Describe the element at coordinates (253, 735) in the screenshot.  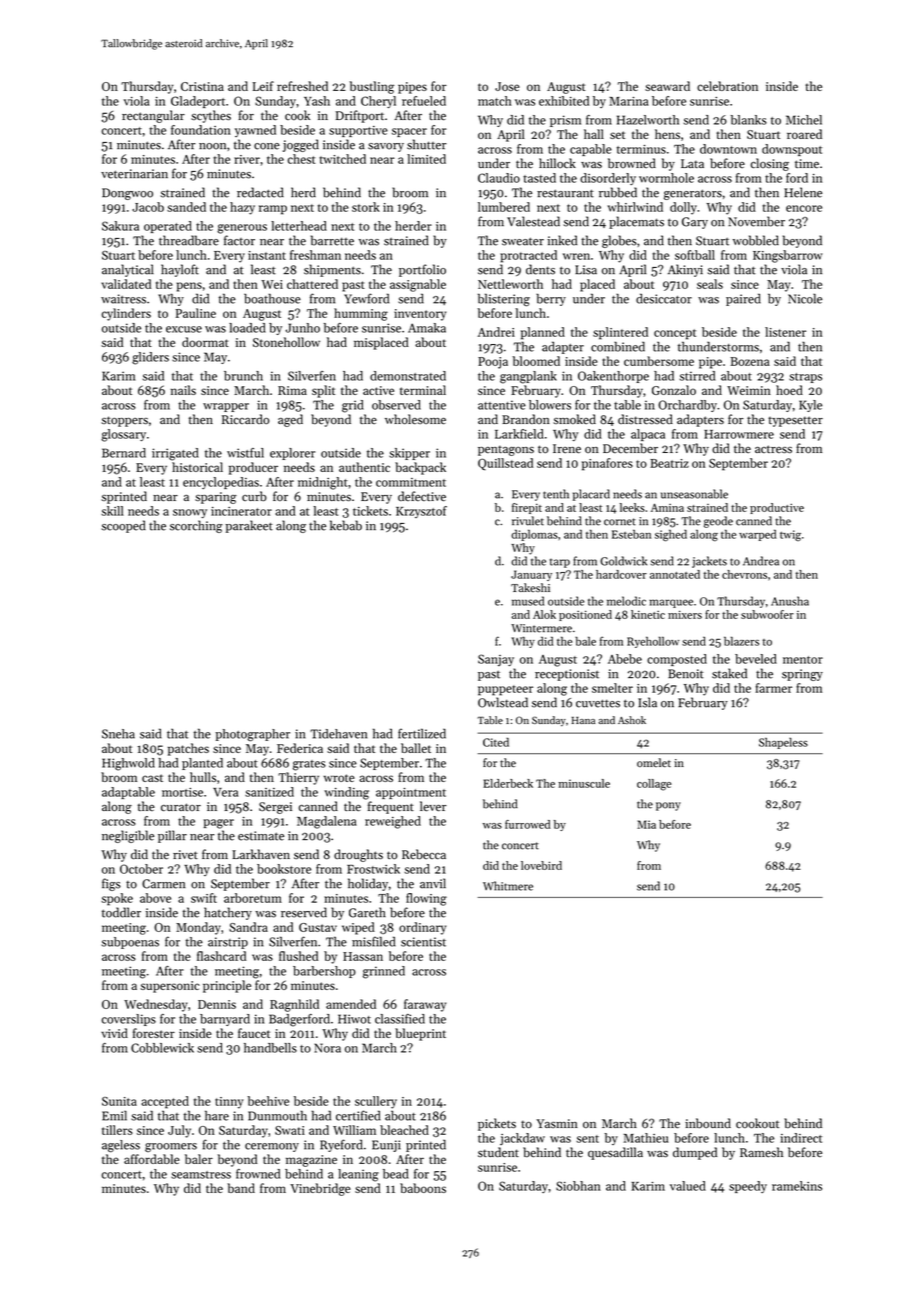
I see `photographer` at that location.
